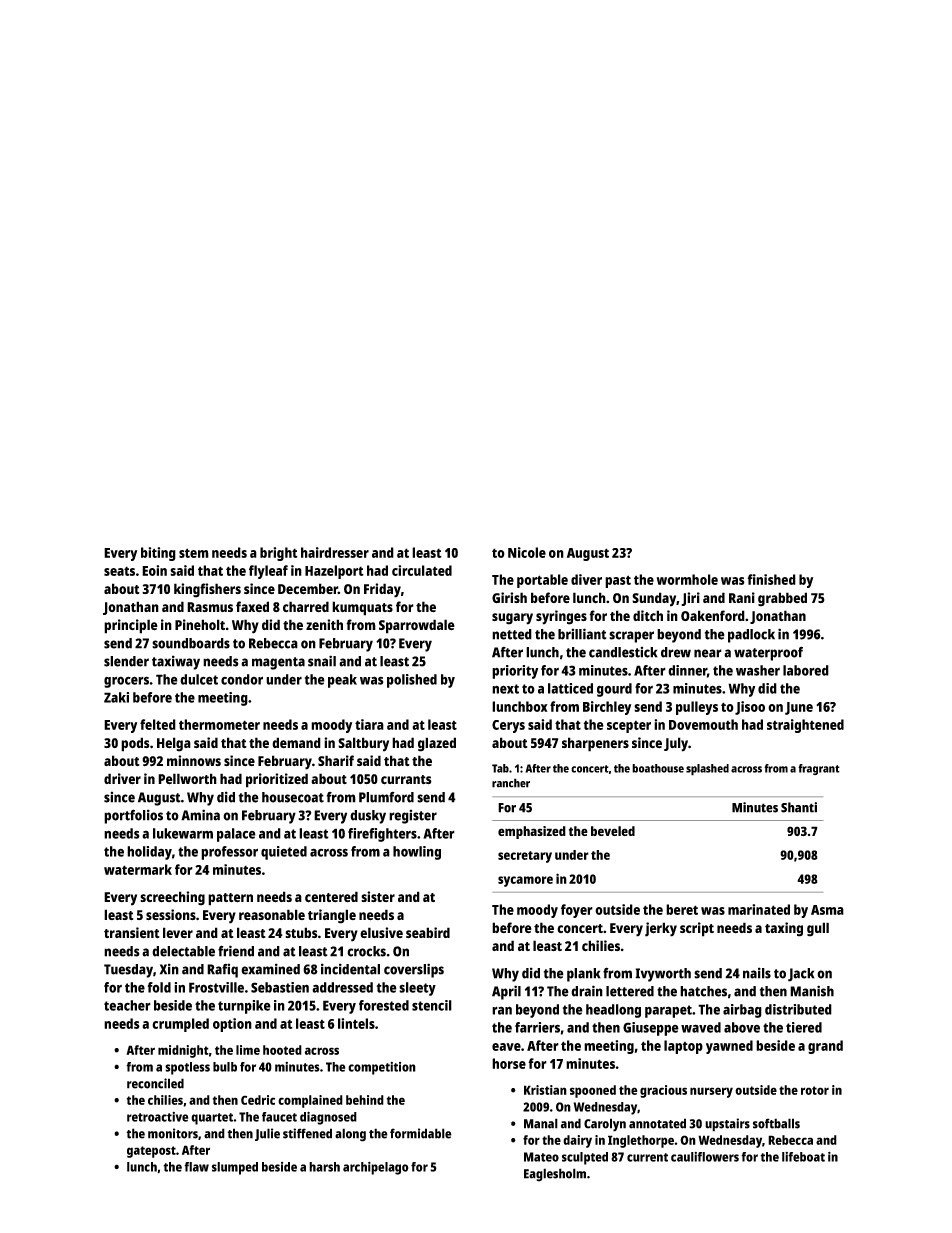  I want to click on farriers, so click(537, 1027).
